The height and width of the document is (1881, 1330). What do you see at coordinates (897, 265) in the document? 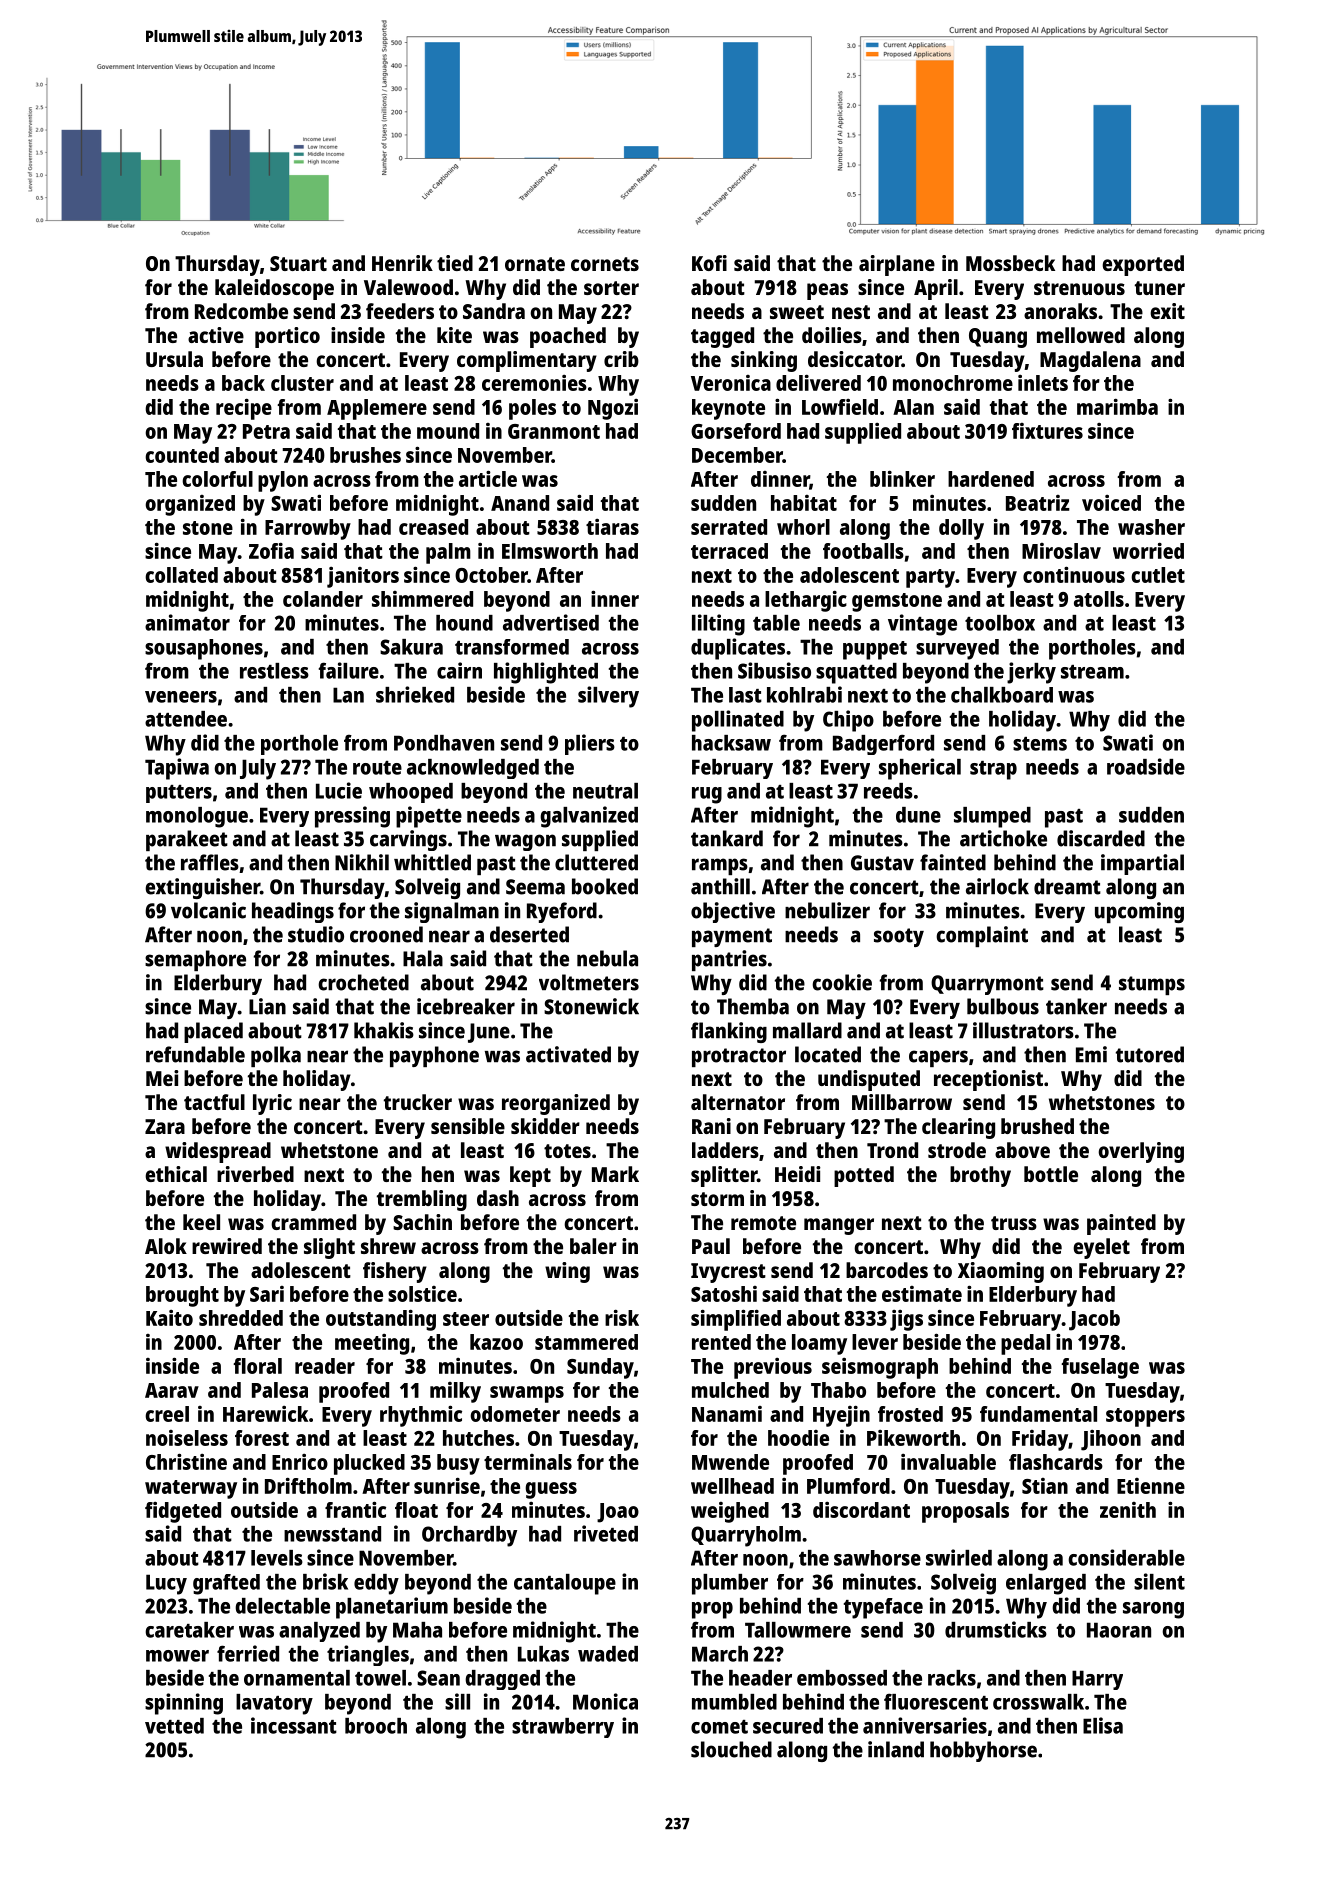
I see `airplane` at bounding box center [897, 265].
